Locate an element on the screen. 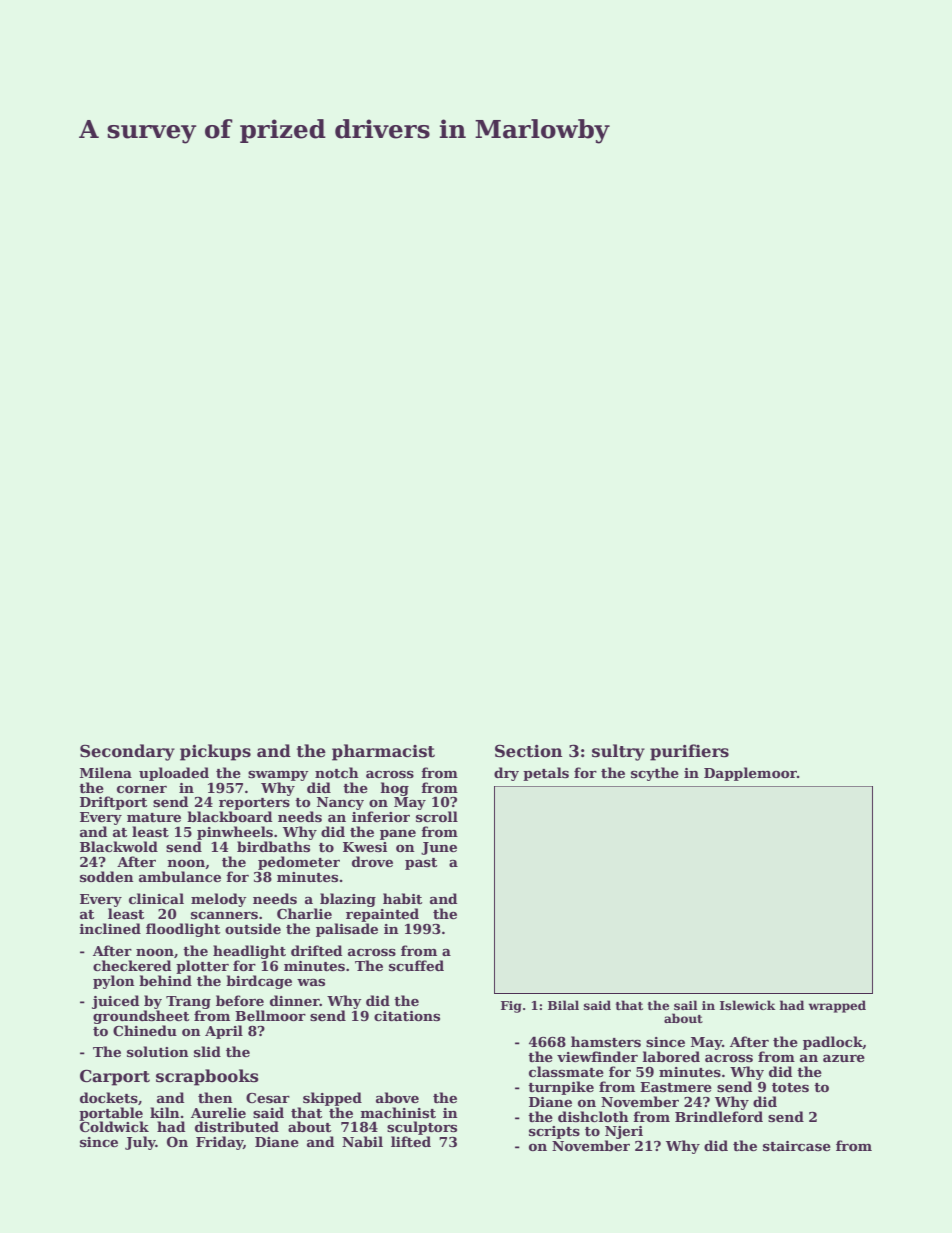 The width and height of the screenshot is (952, 1233). hamsters is located at coordinates (606, 1041).
